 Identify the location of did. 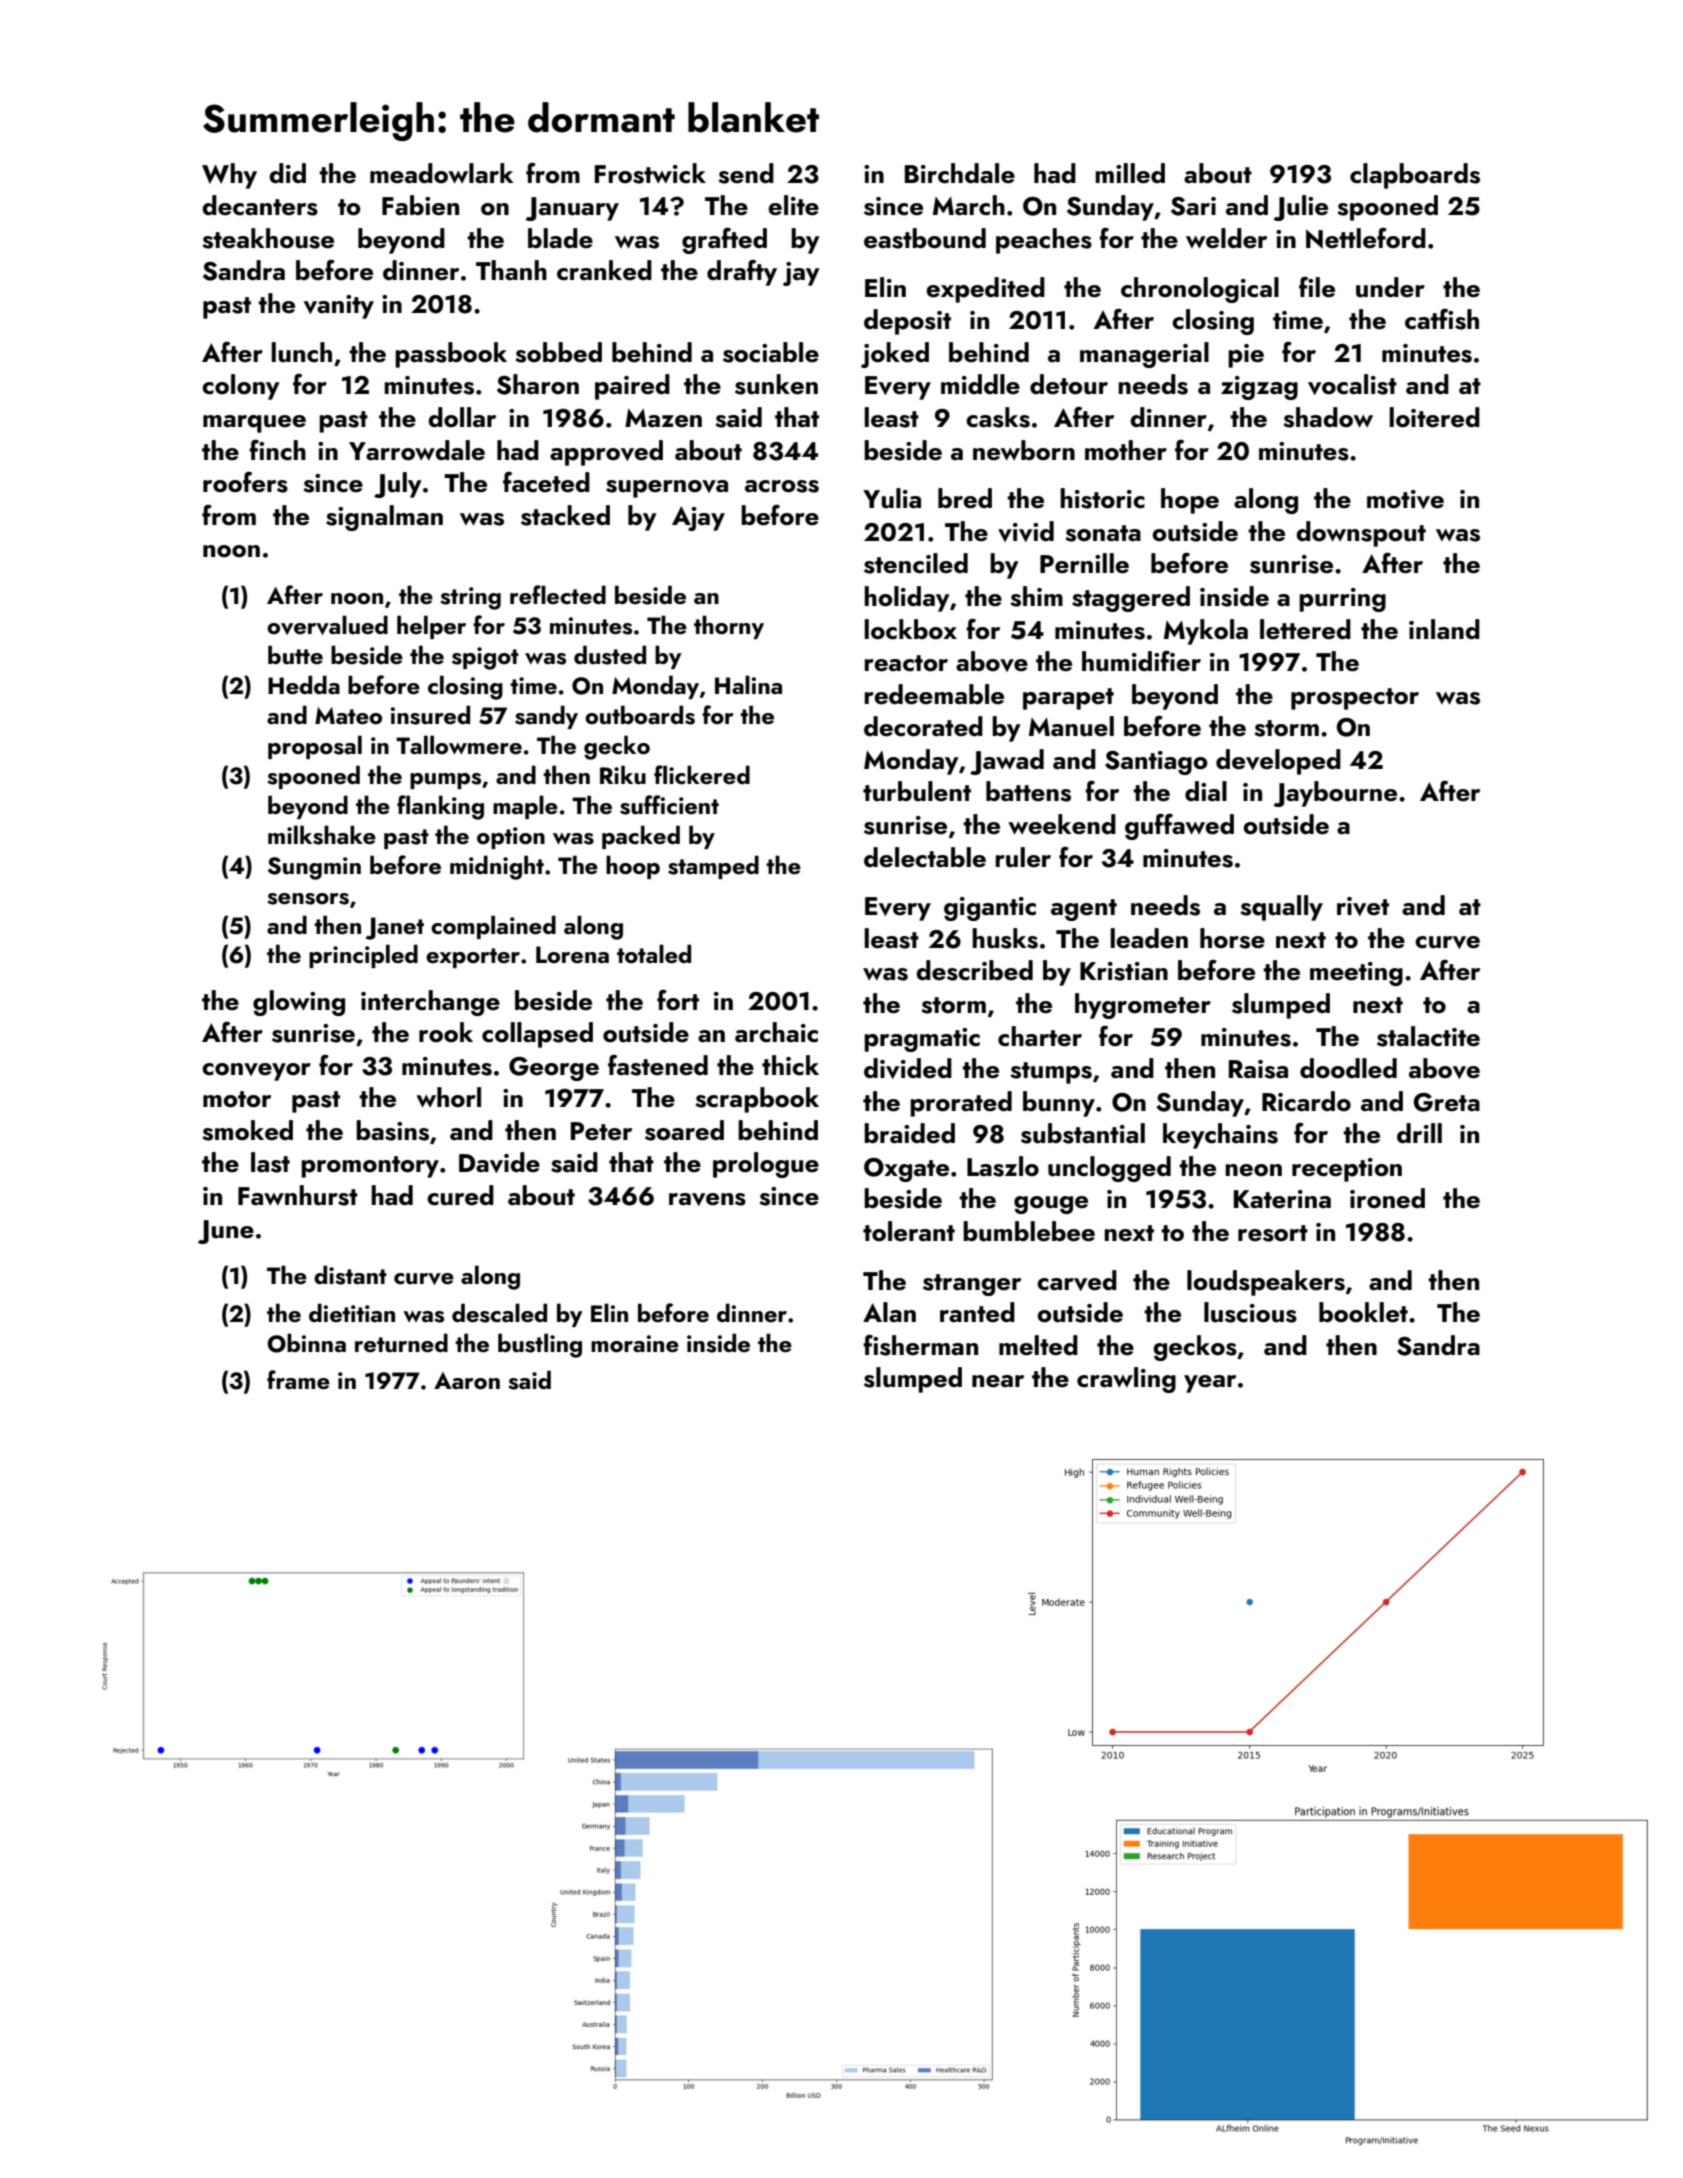
(287, 173).
